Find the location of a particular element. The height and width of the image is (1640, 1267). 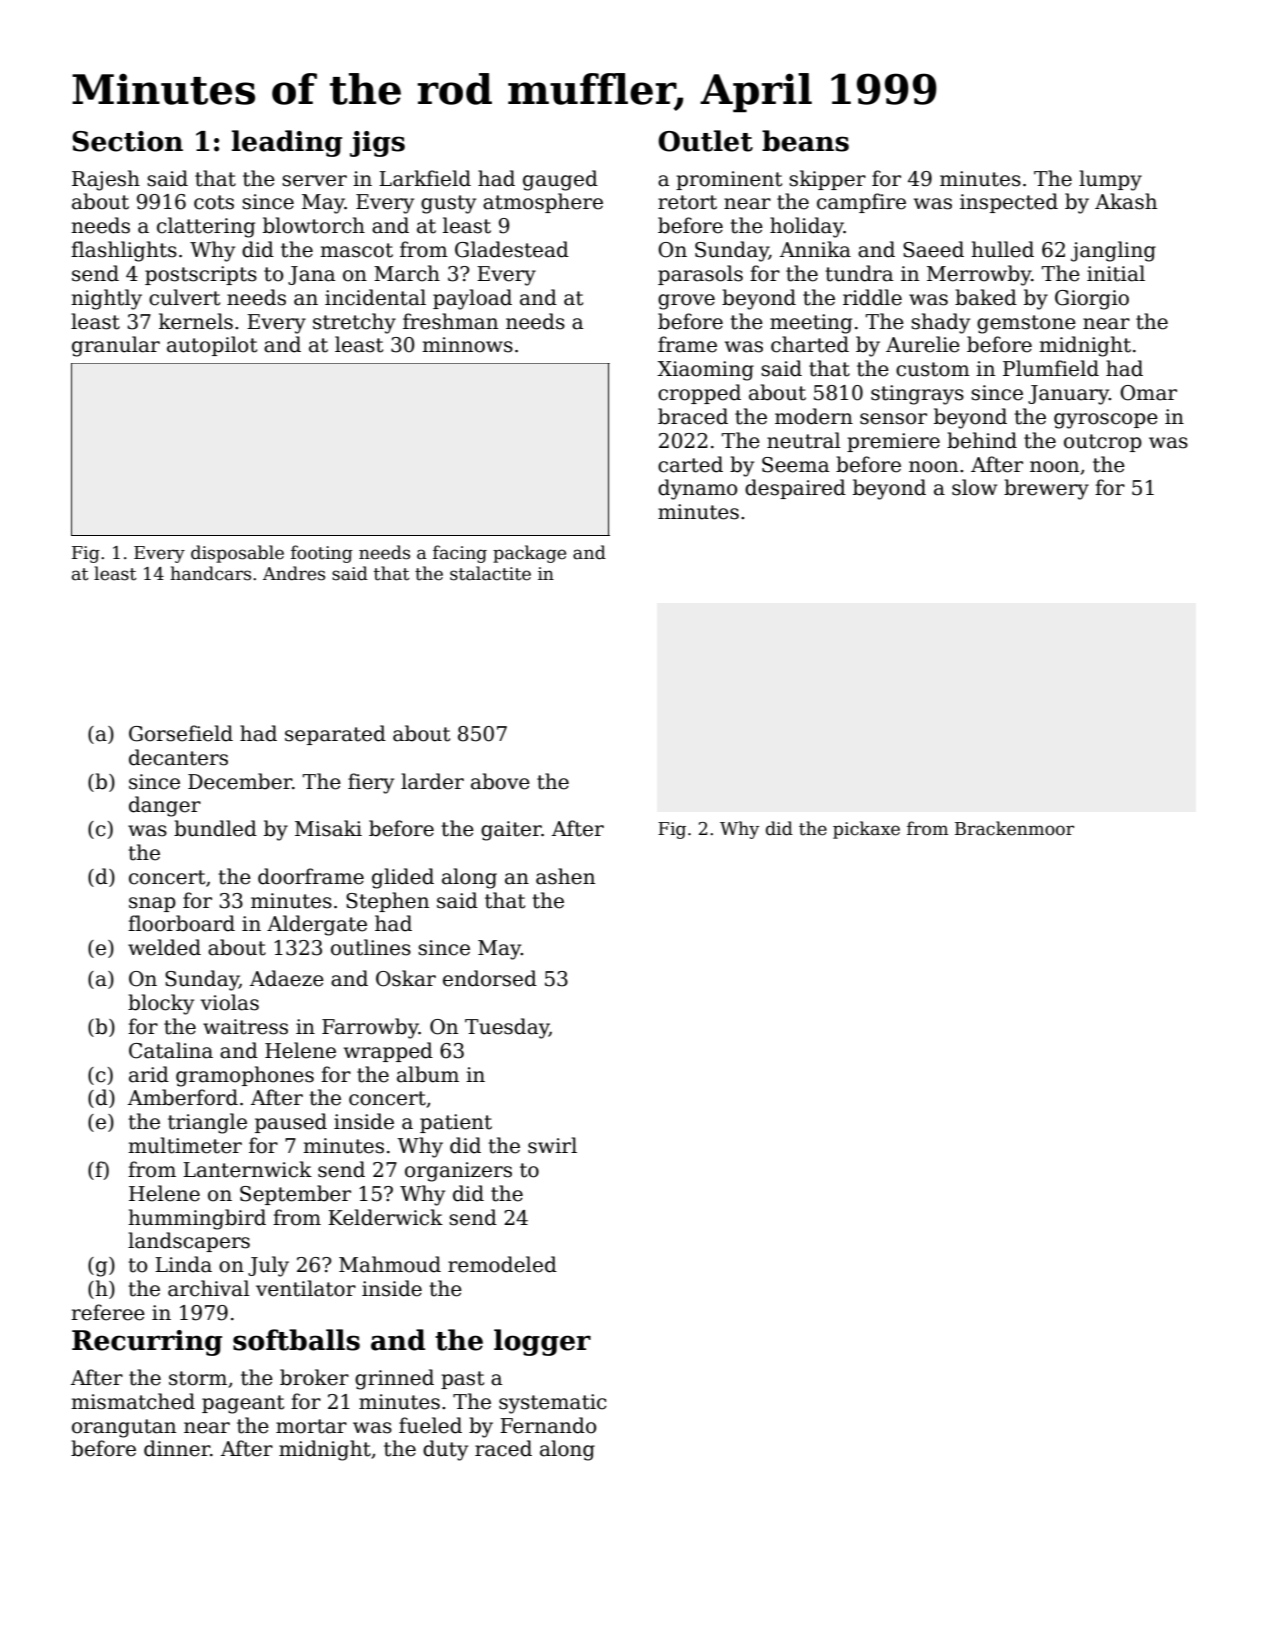

swirl is located at coordinates (552, 1145).
